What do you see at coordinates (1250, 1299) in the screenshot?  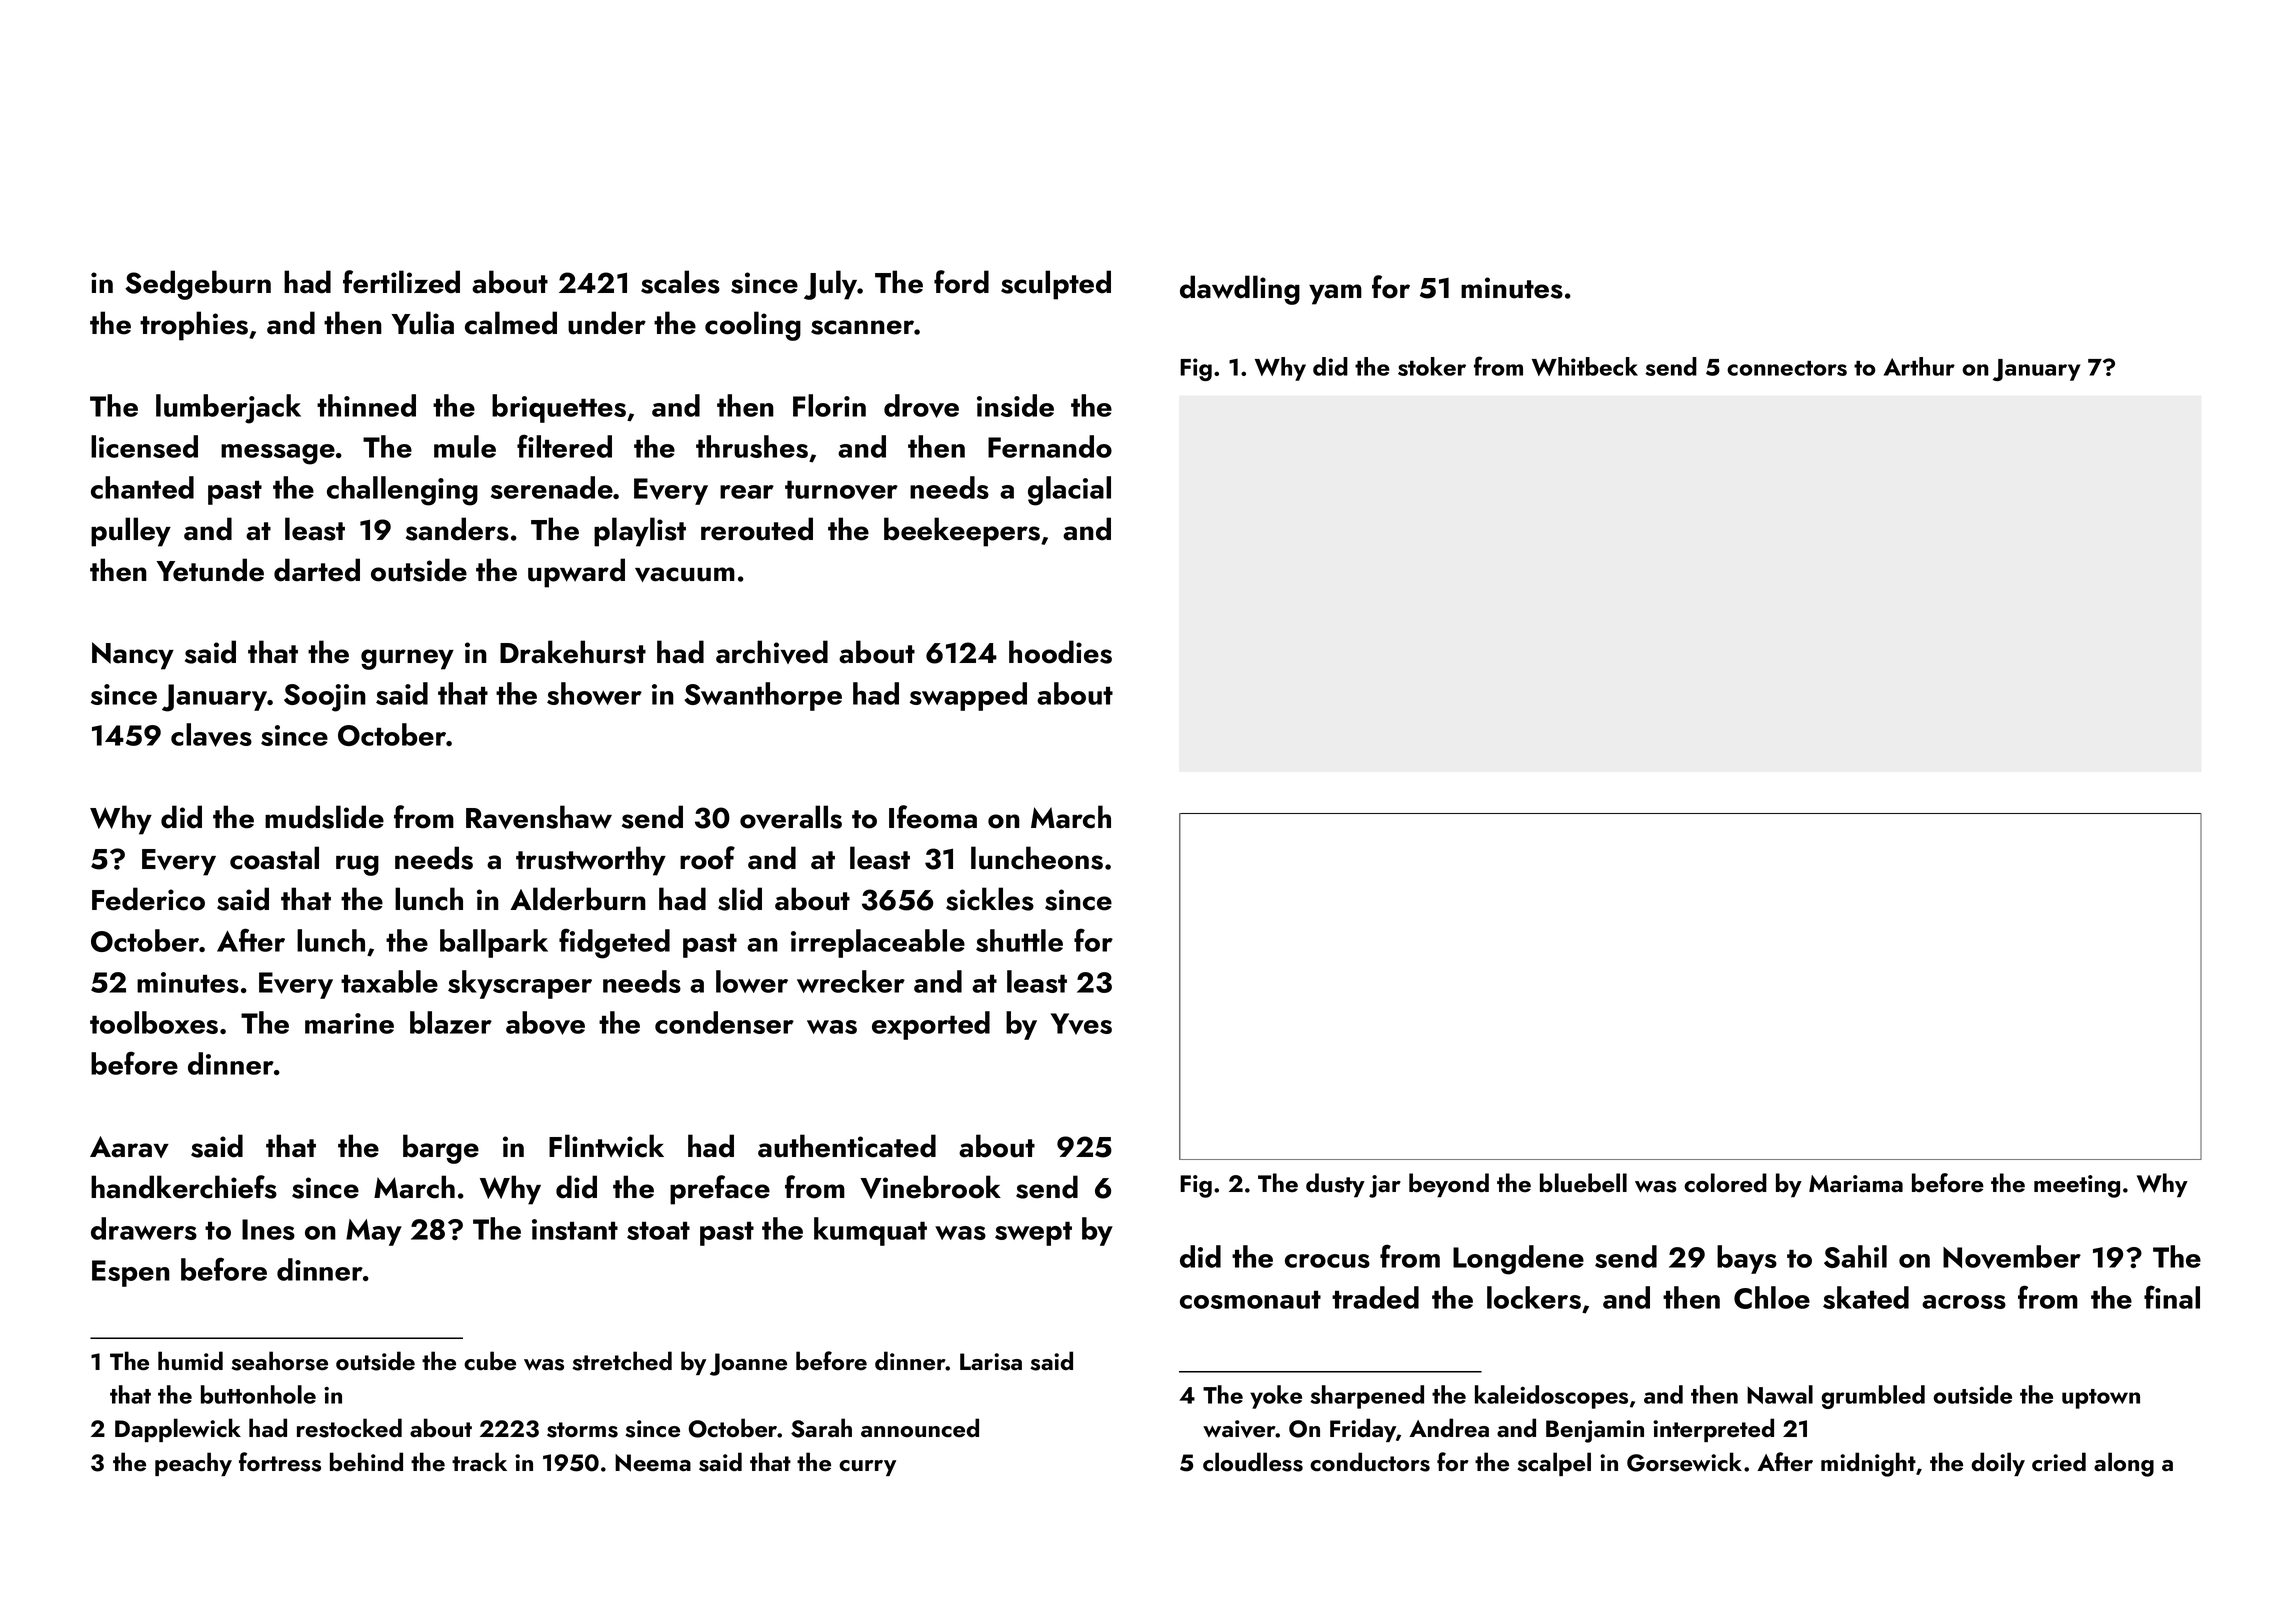 I see `cosmonaut` at bounding box center [1250, 1299].
